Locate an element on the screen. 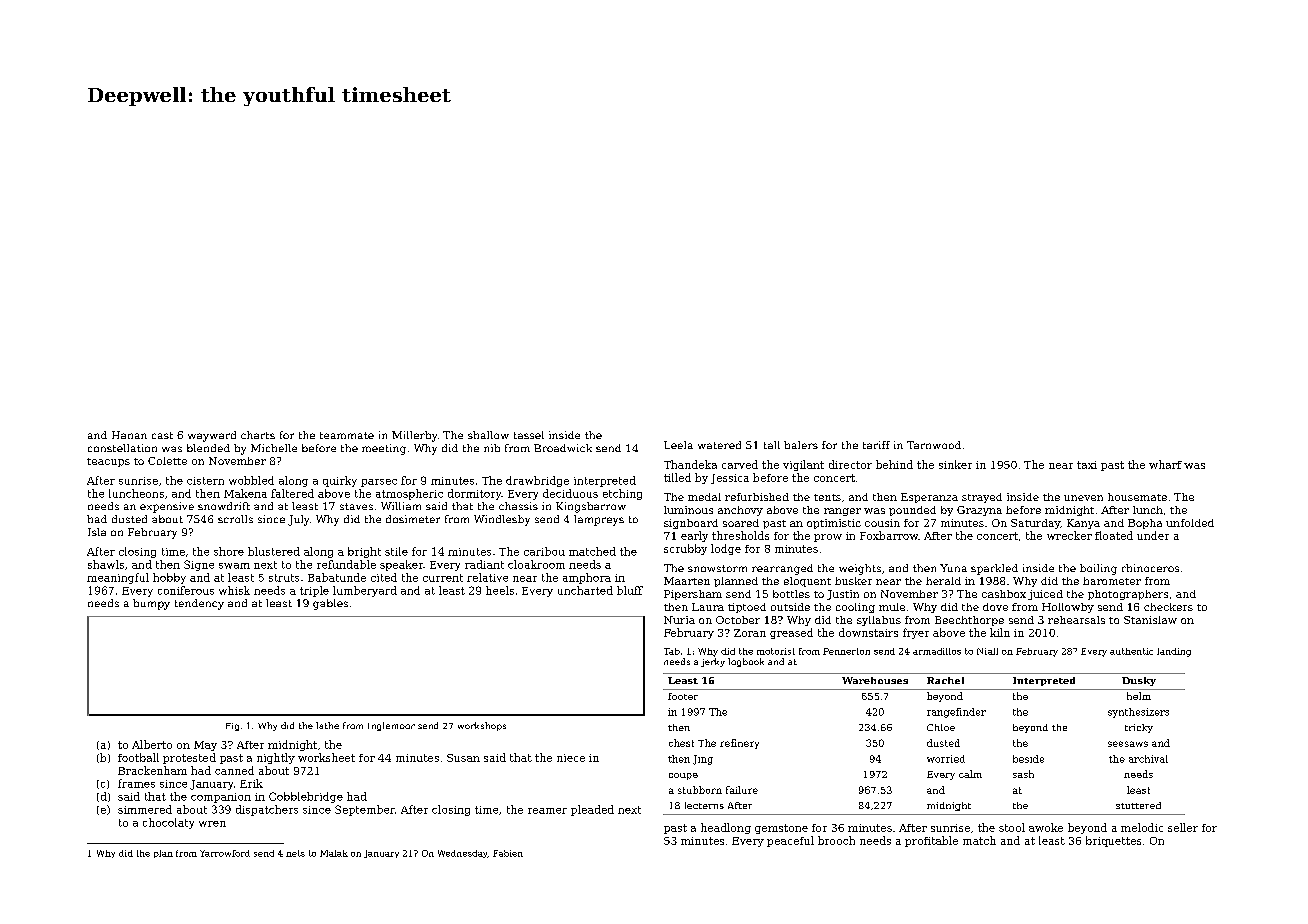 Image resolution: width=1308 pixels, height=924 pixels. amphora is located at coordinates (587, 578).
